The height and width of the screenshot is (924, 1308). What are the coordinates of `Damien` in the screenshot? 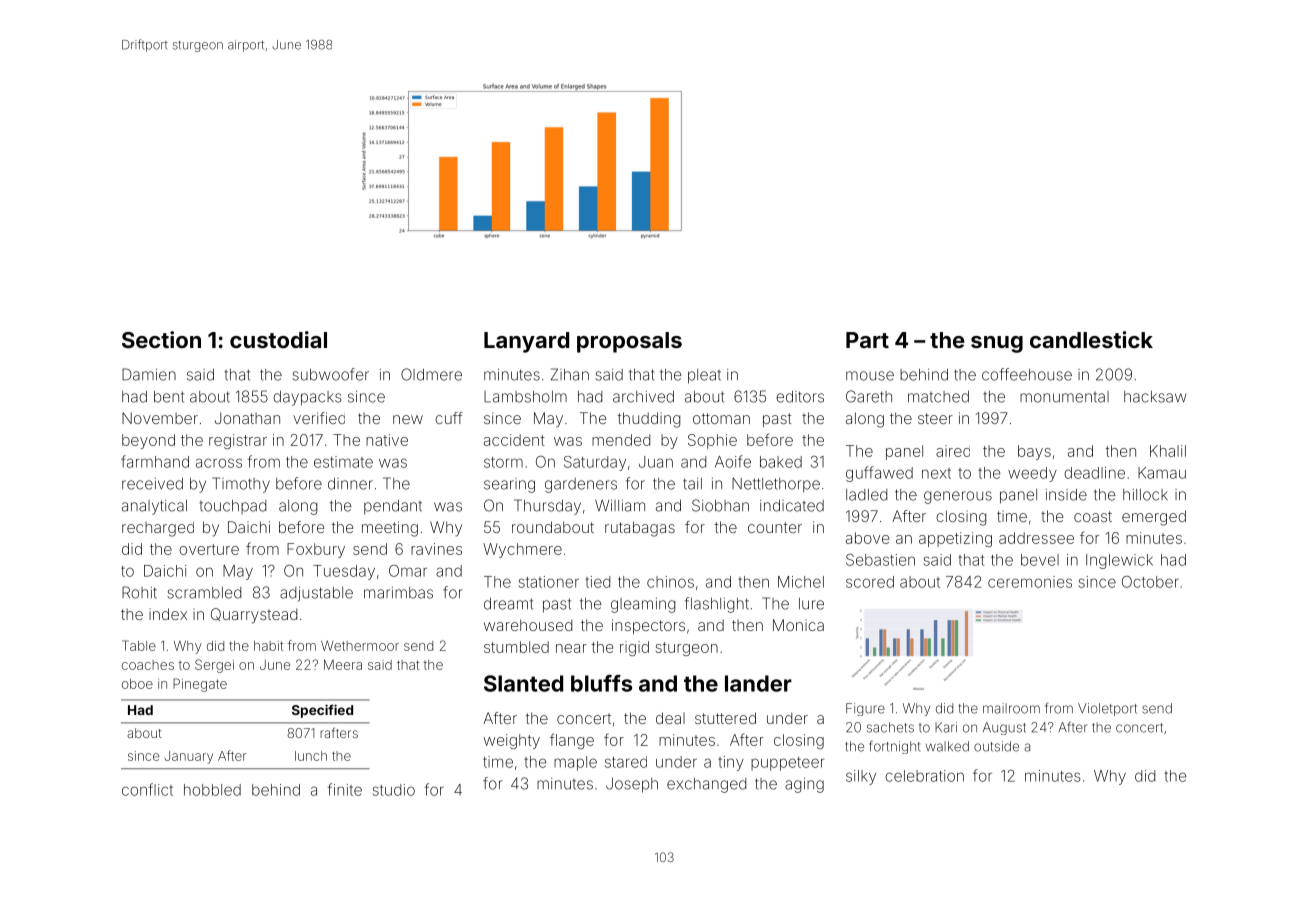 It's located at (149, 374).
